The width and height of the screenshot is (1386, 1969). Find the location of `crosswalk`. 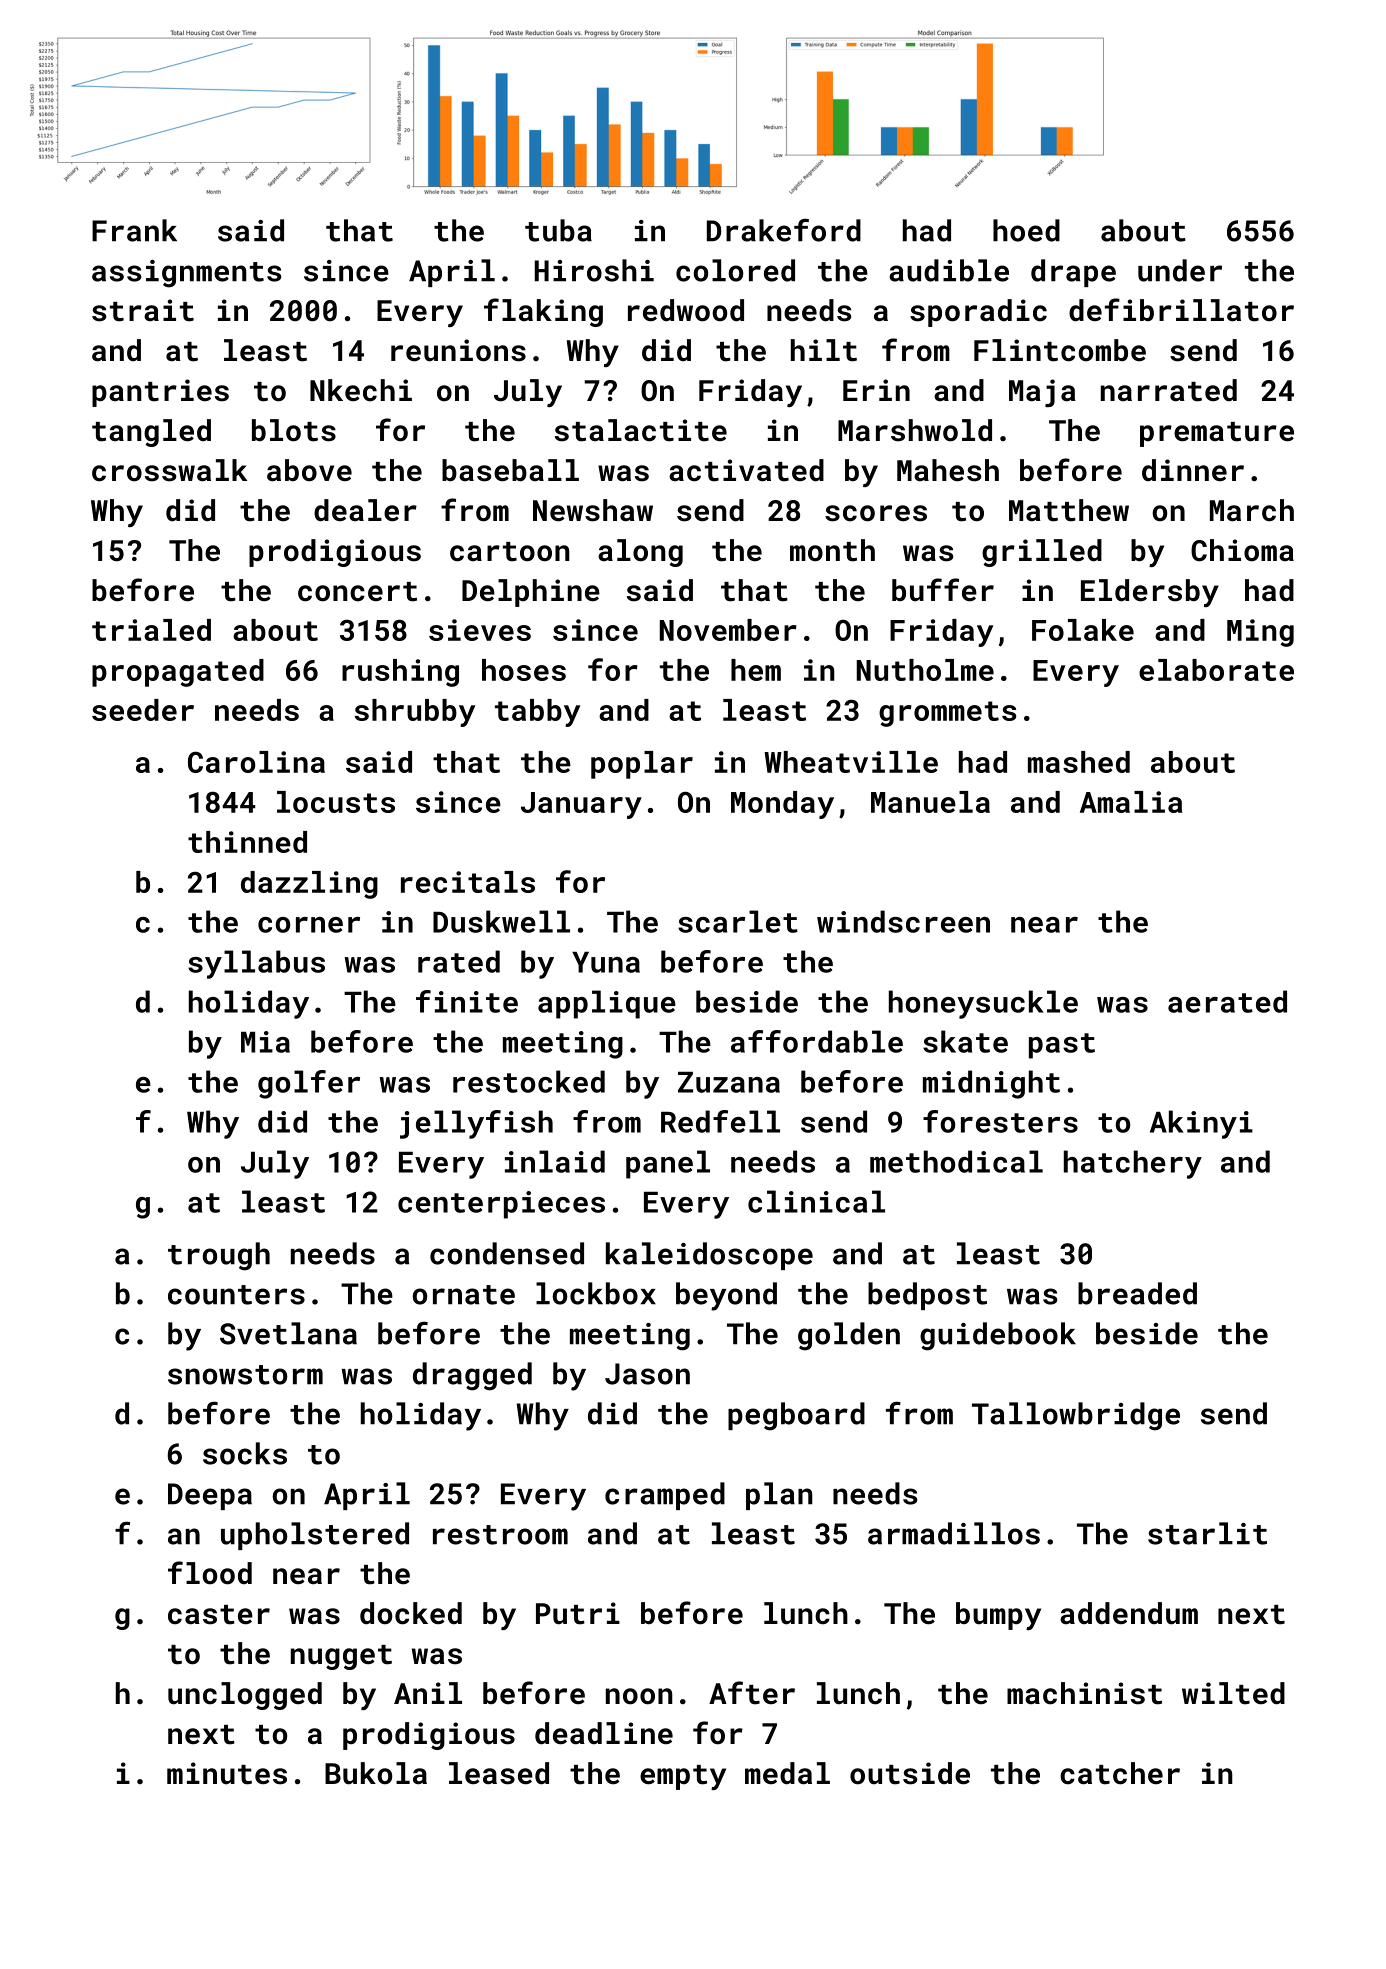

crosswalk is located at coordinates (169, 470).
